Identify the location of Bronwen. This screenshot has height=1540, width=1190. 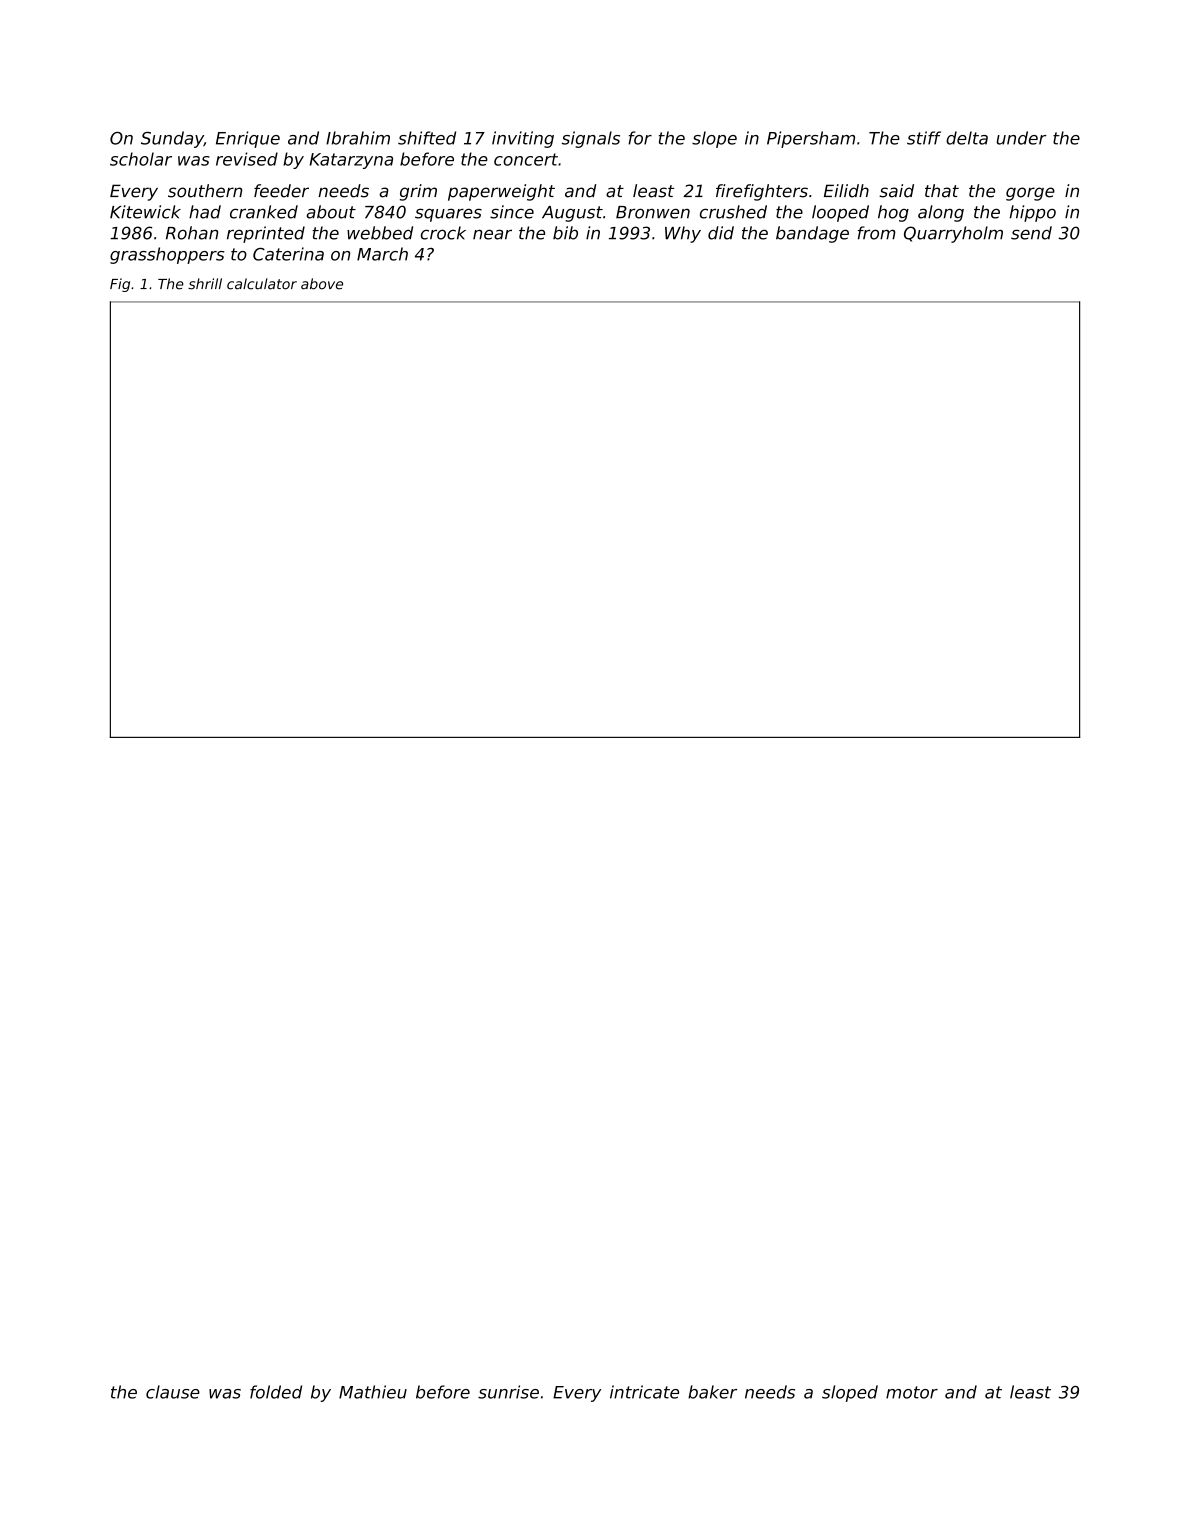
(653, 212).
